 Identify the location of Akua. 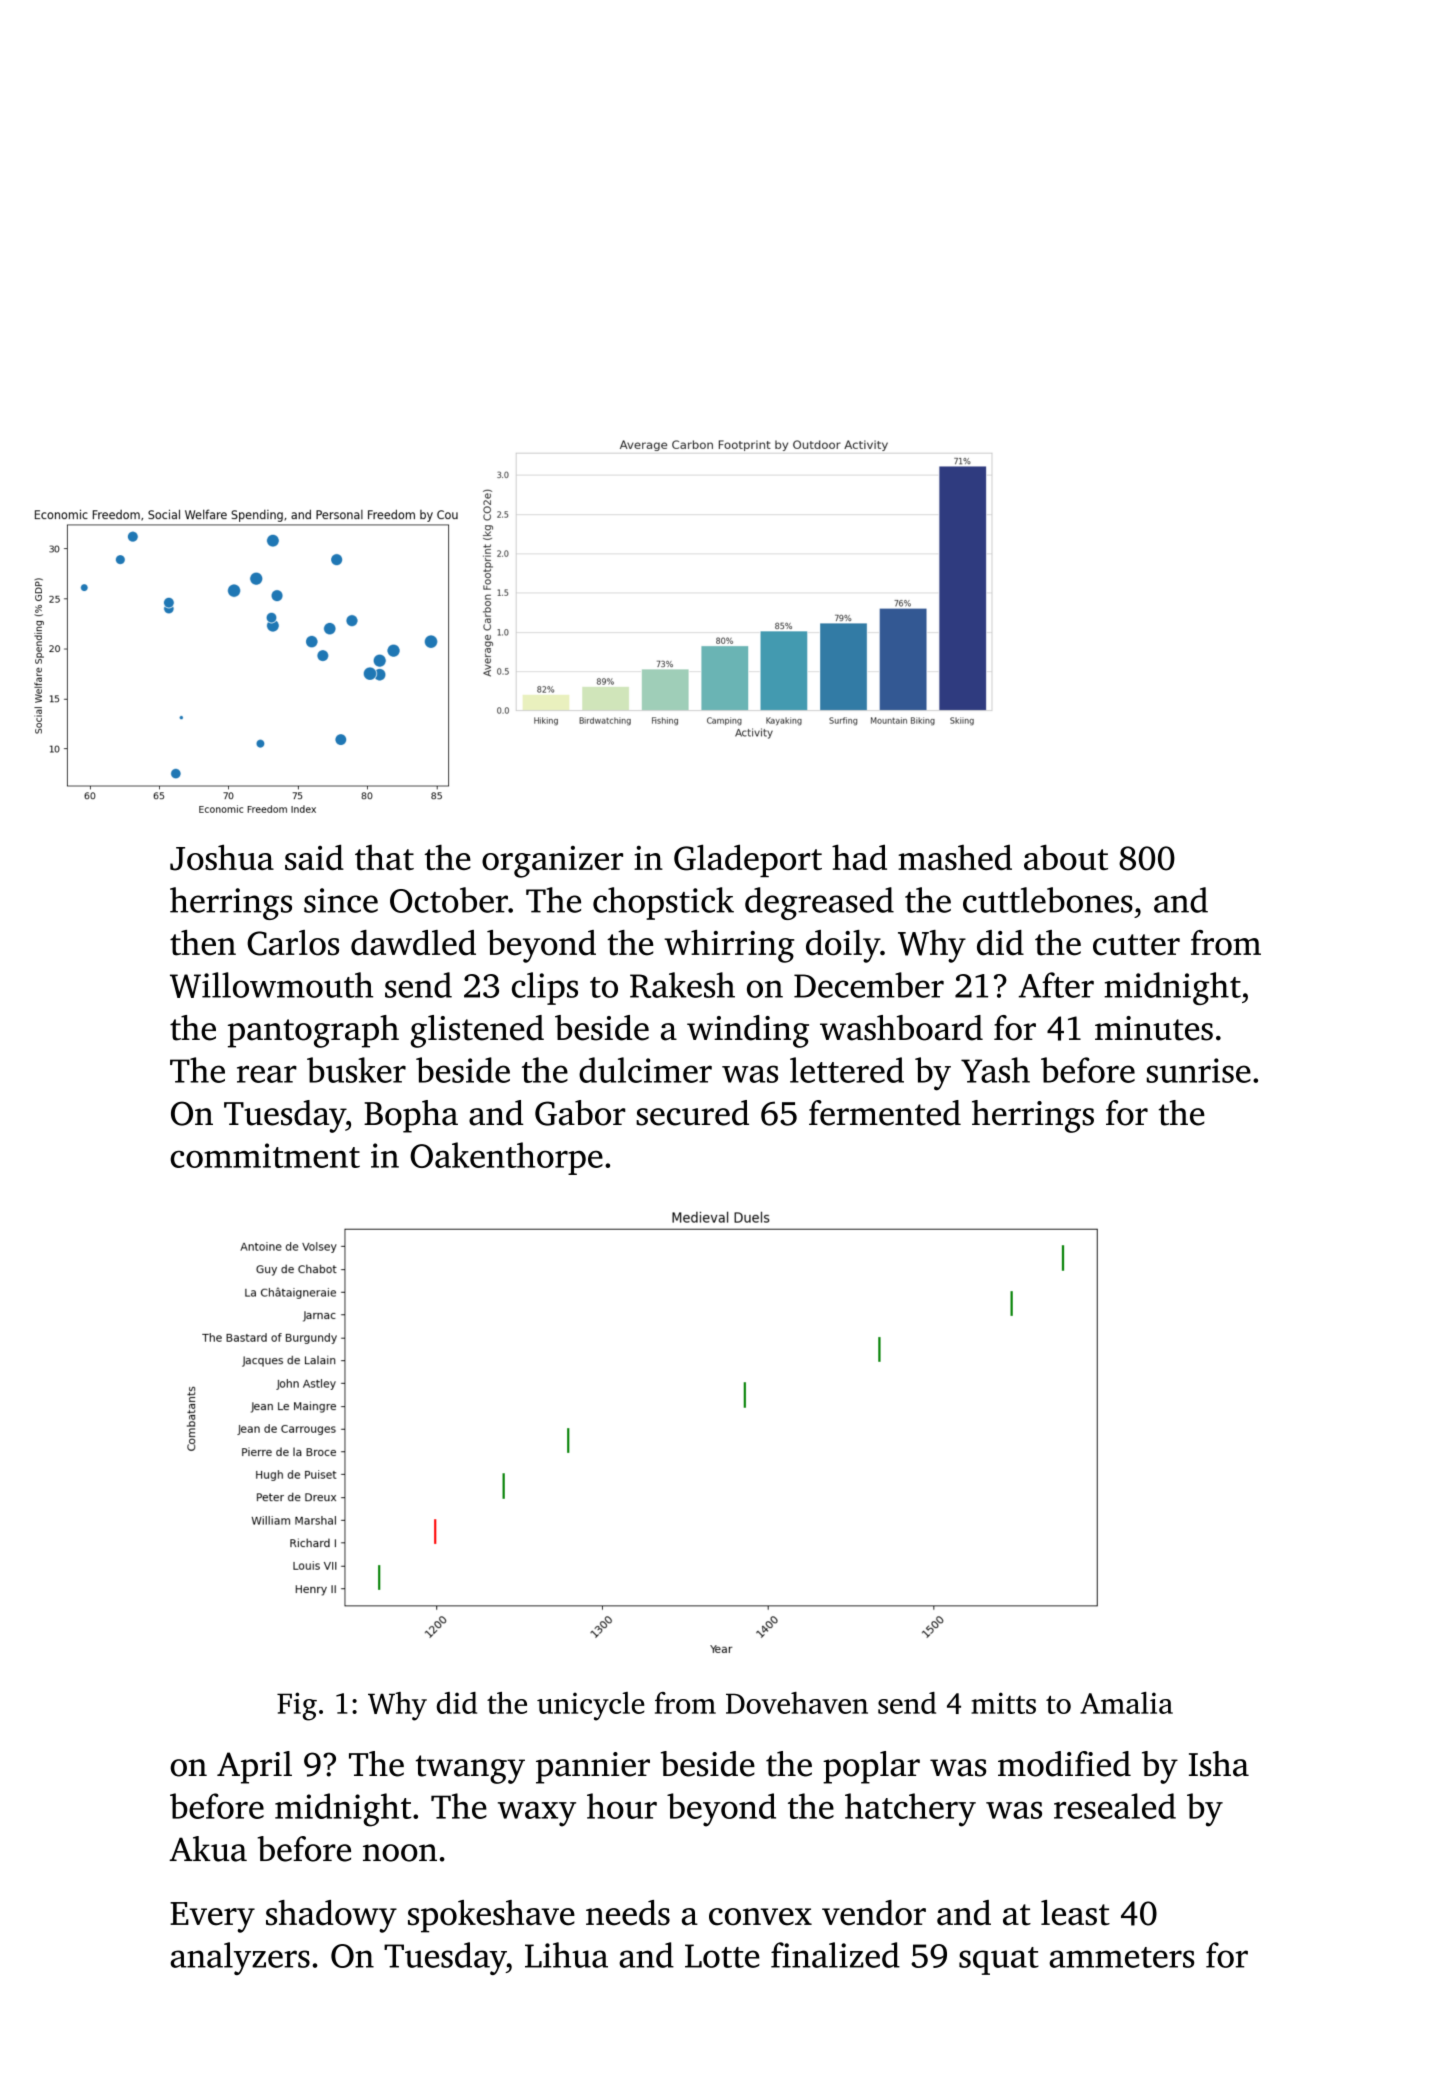
(208, 1849).
